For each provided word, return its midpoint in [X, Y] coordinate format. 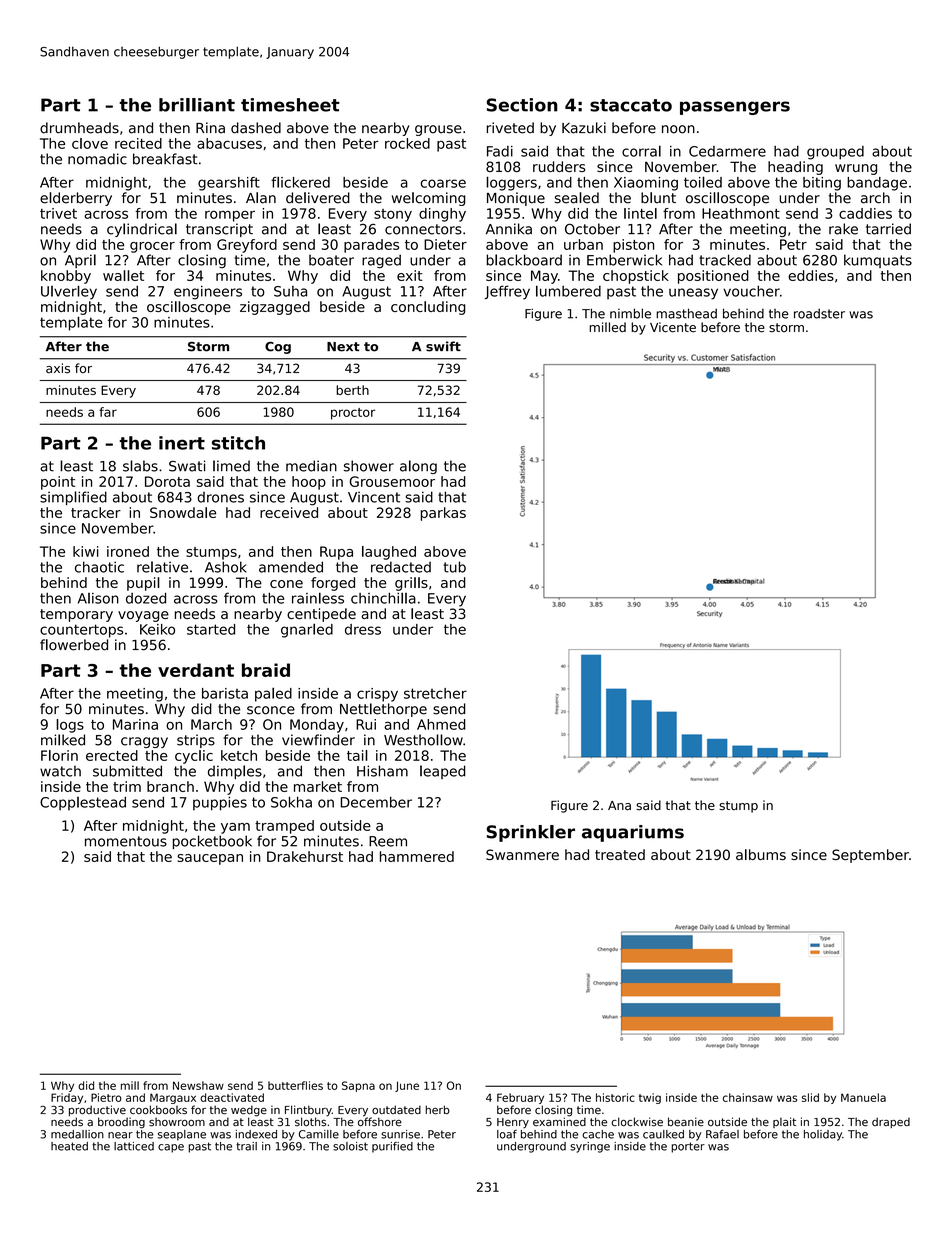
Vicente [673, 327]
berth [352, 390]
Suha [290, 291]
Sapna [358, 1086]
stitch [238, 443]
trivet [58, 213]
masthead [686, 313]
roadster [819, 313]
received [289, 512]
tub [454, 567]
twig [650, 1098]
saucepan [210, 859]
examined [559, 1122]
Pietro [106, 1097]
